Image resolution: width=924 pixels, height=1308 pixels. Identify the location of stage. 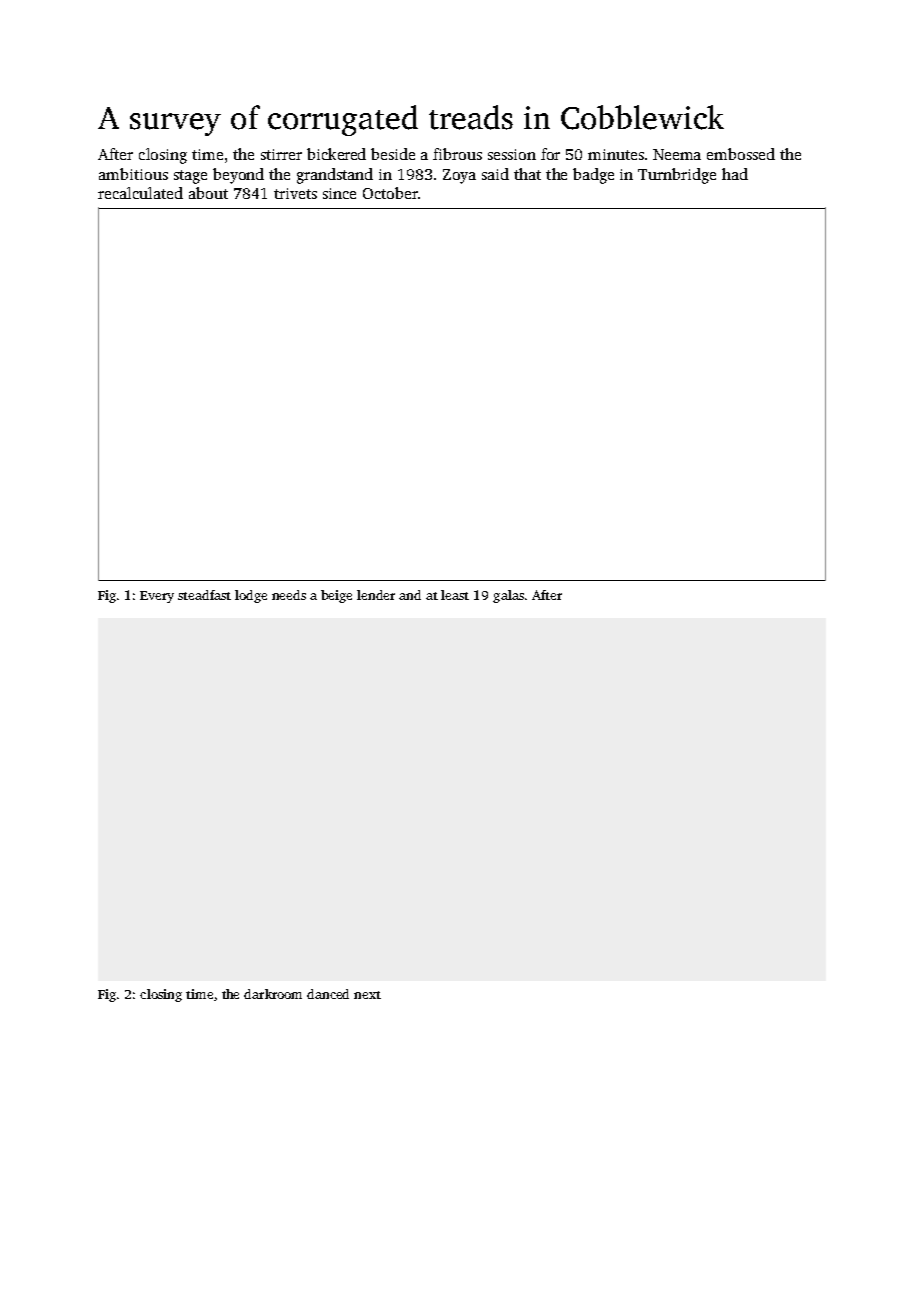
(190, 177).
